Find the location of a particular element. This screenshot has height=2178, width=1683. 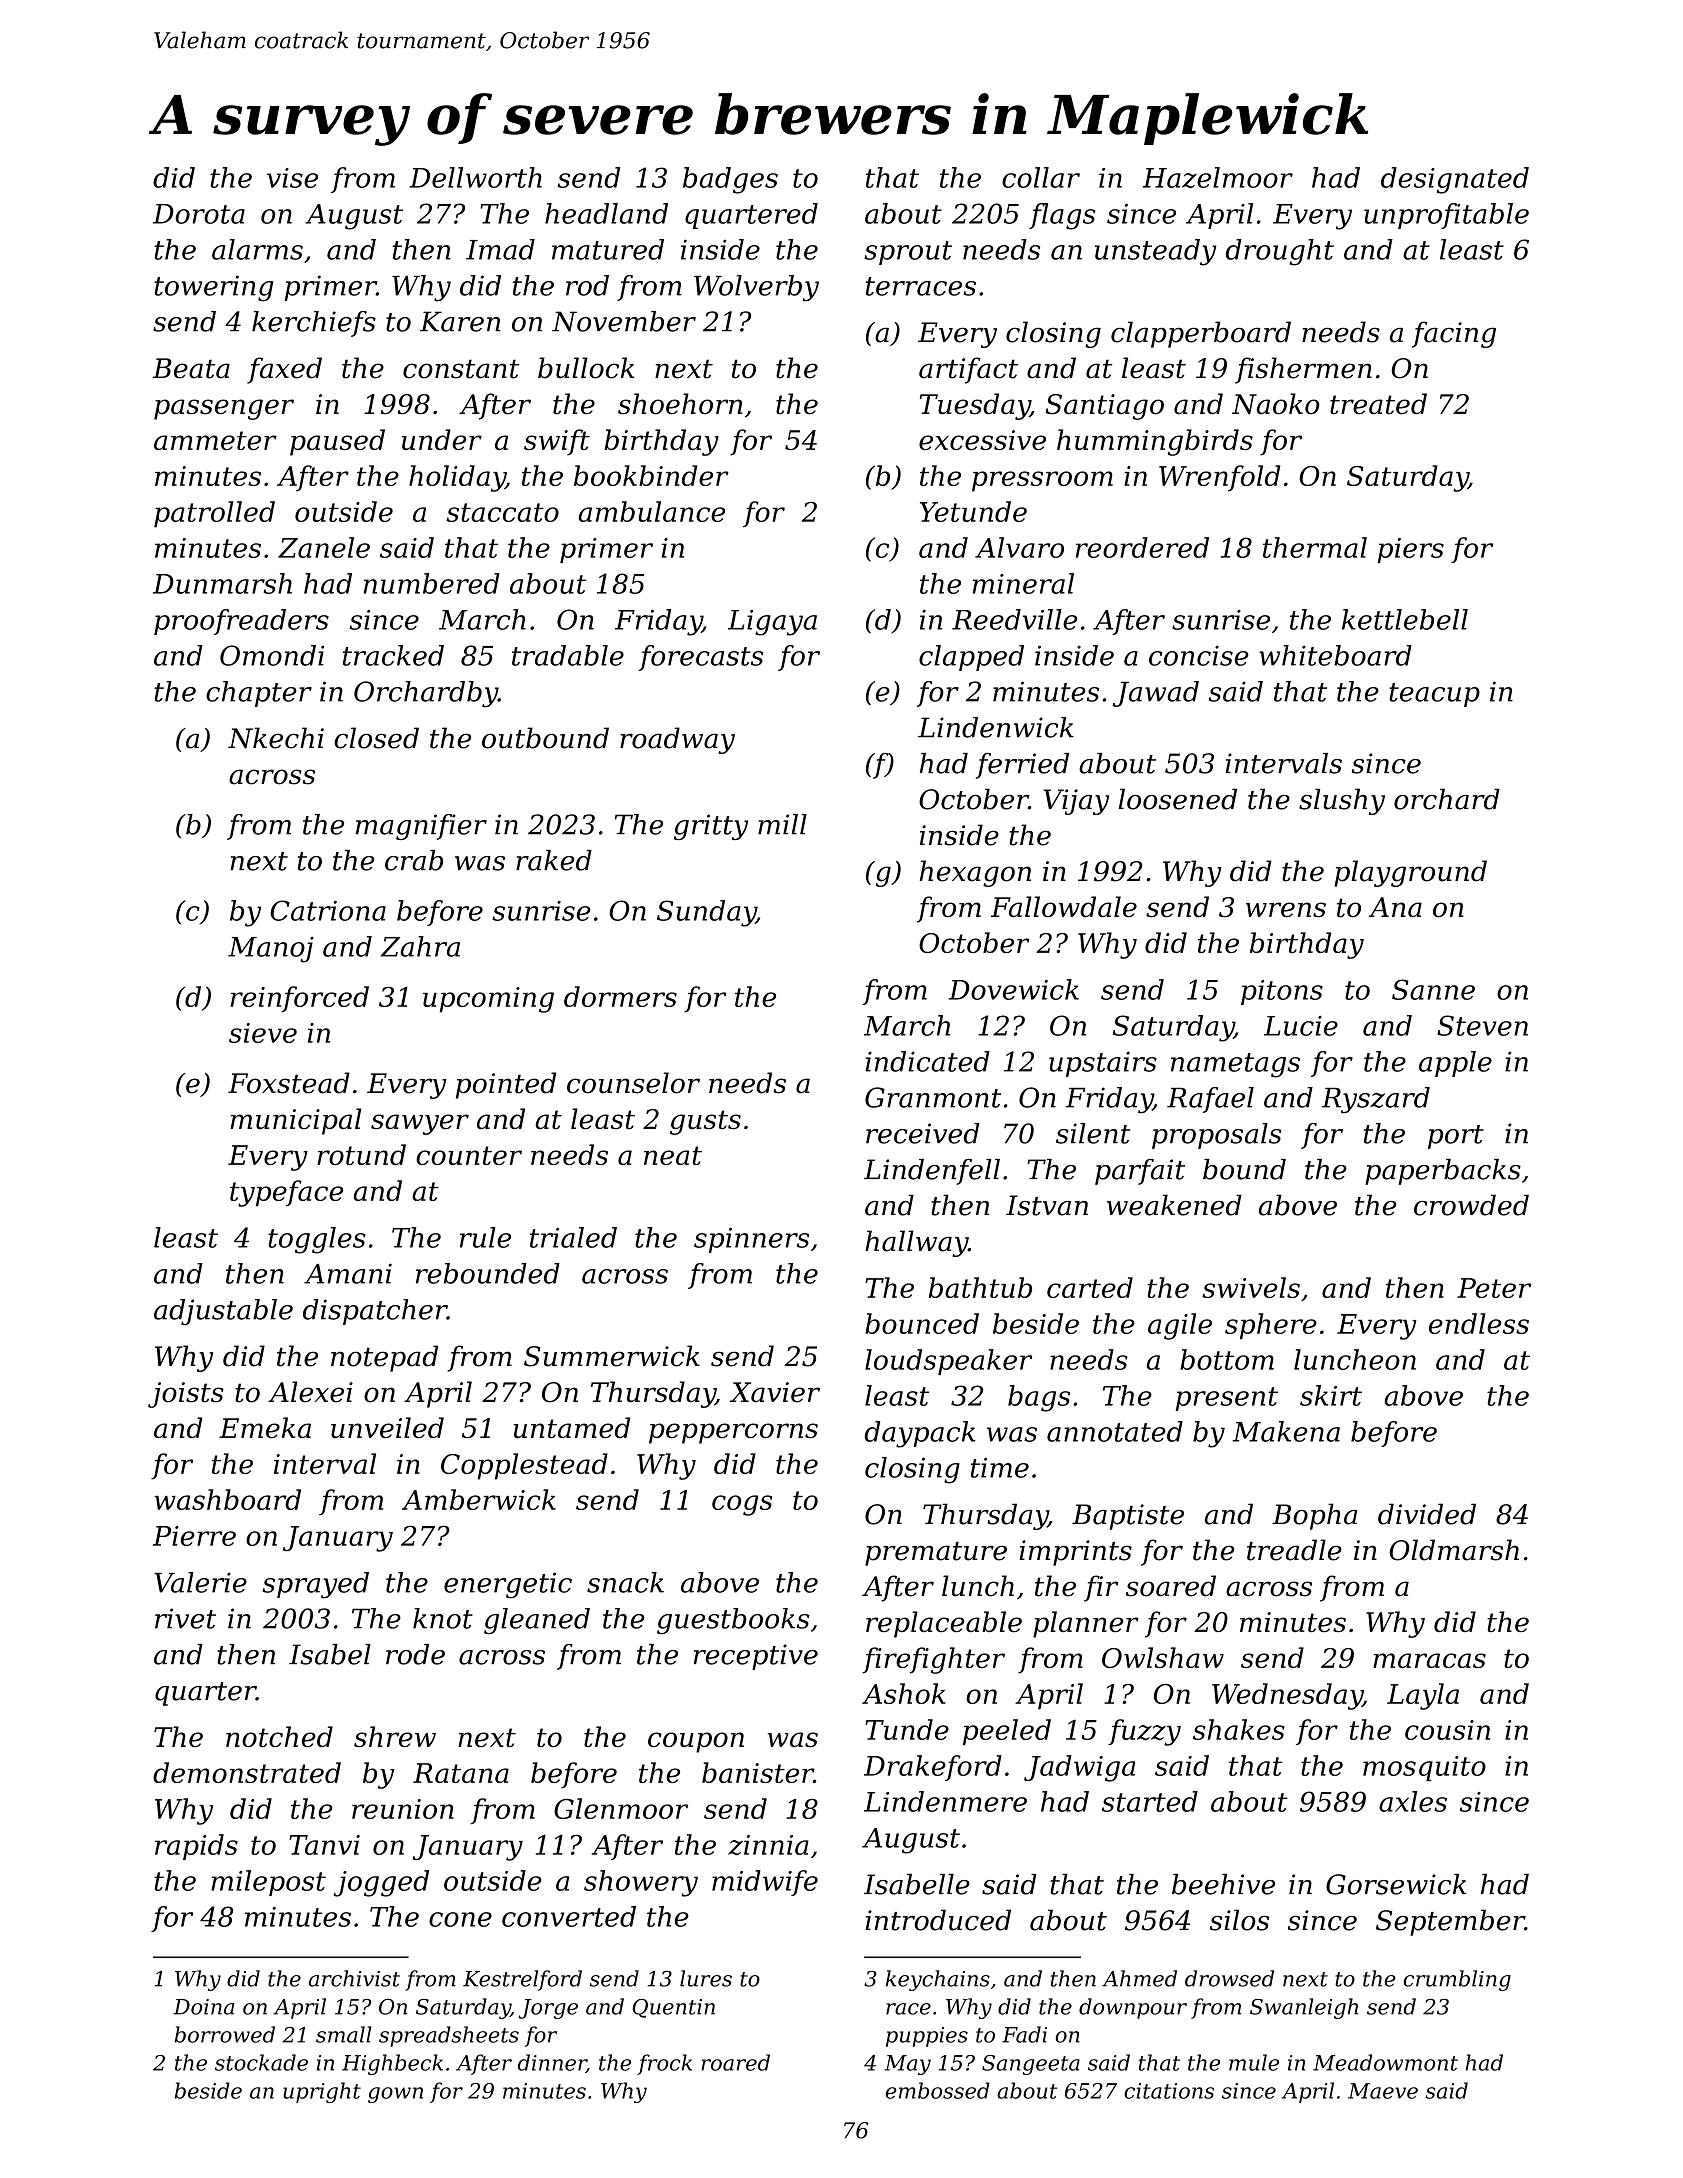

roared is located at coordinates (735, 2062).
